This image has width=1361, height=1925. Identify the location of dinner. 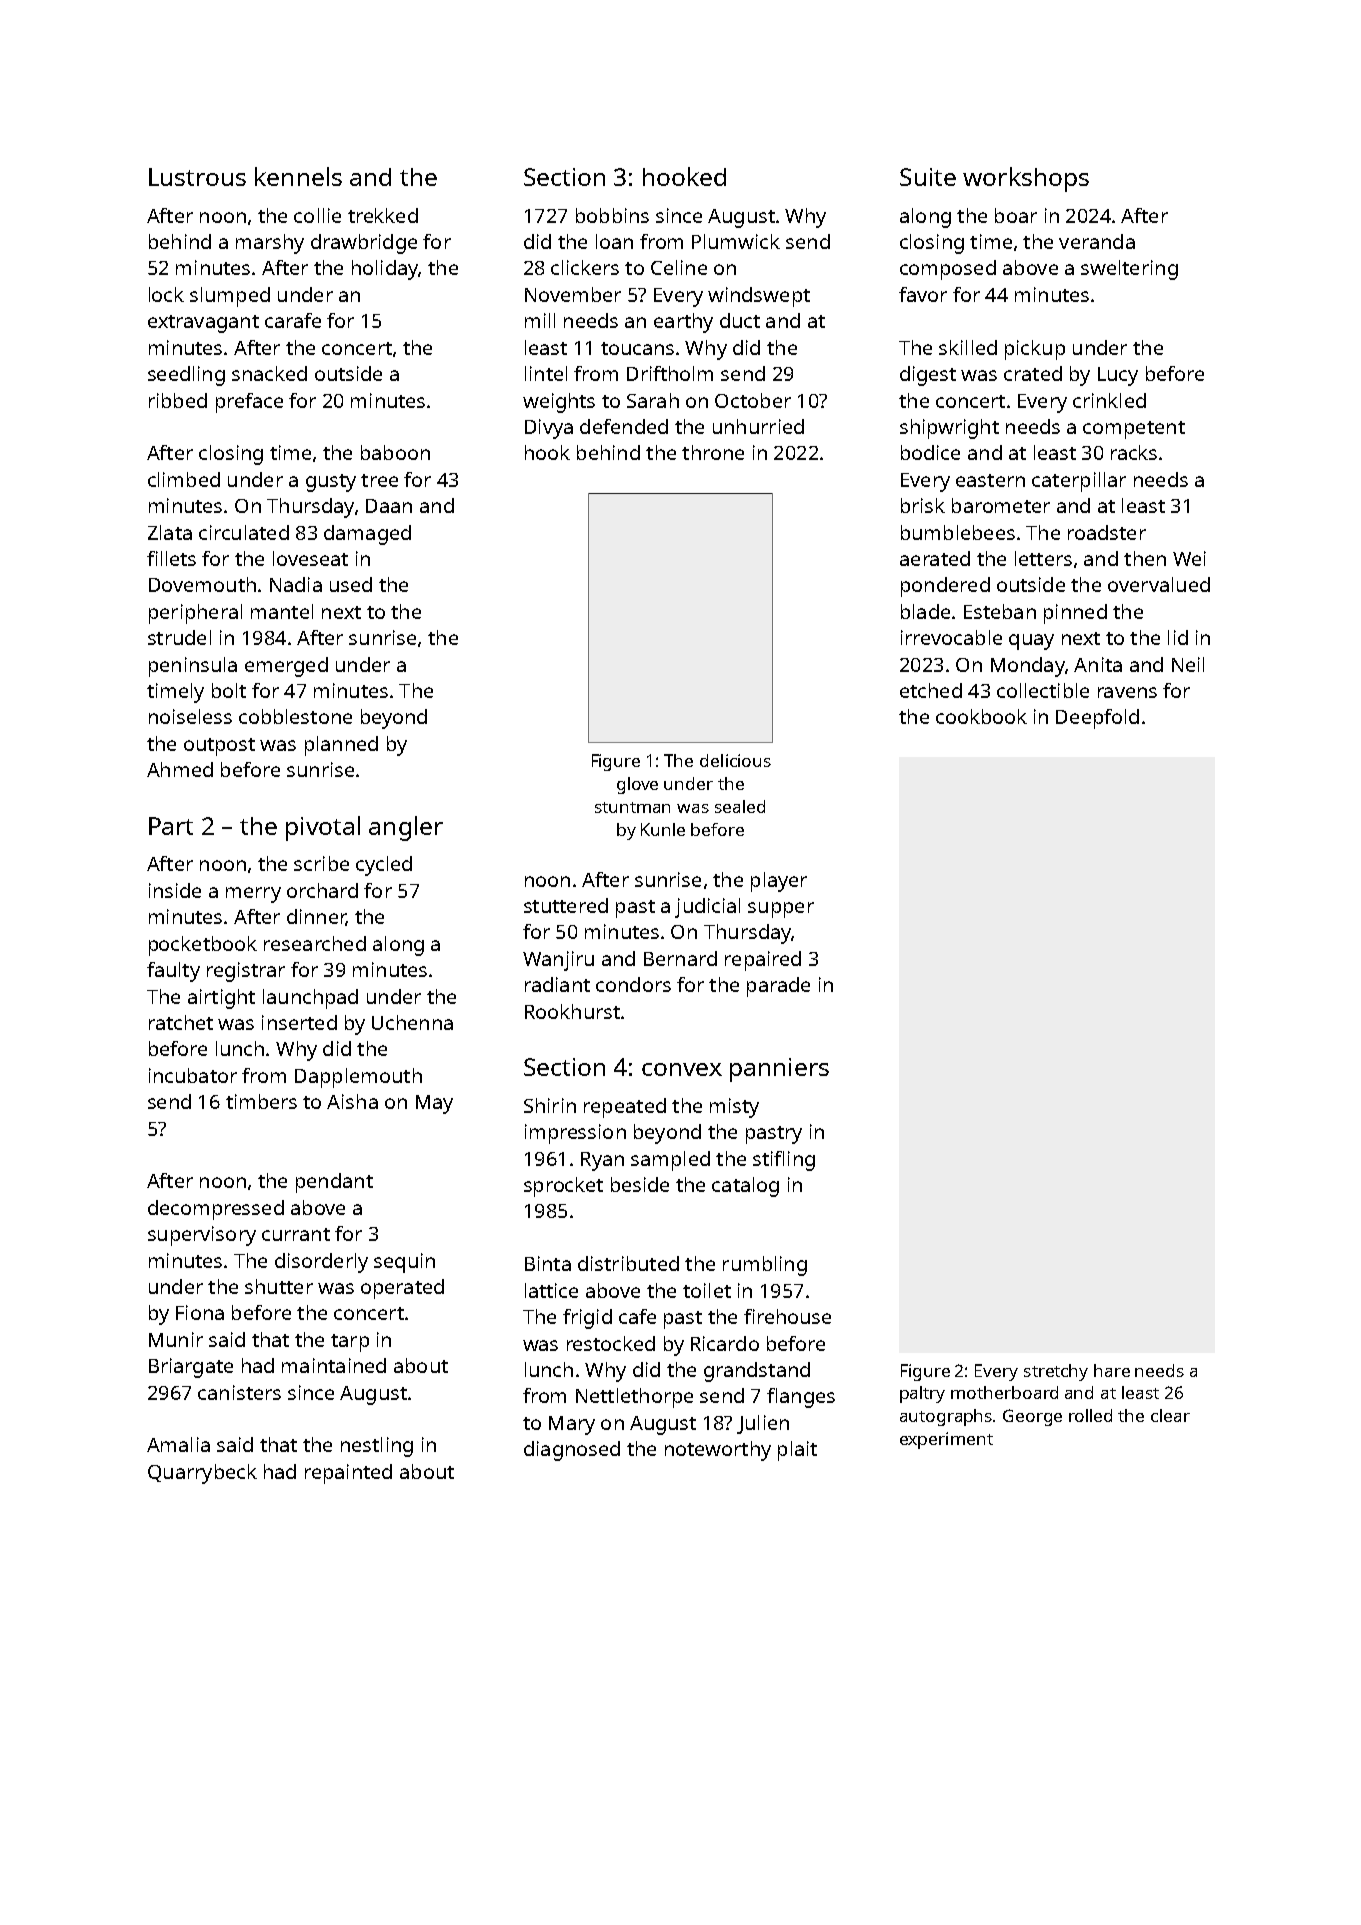
(316, 917).
